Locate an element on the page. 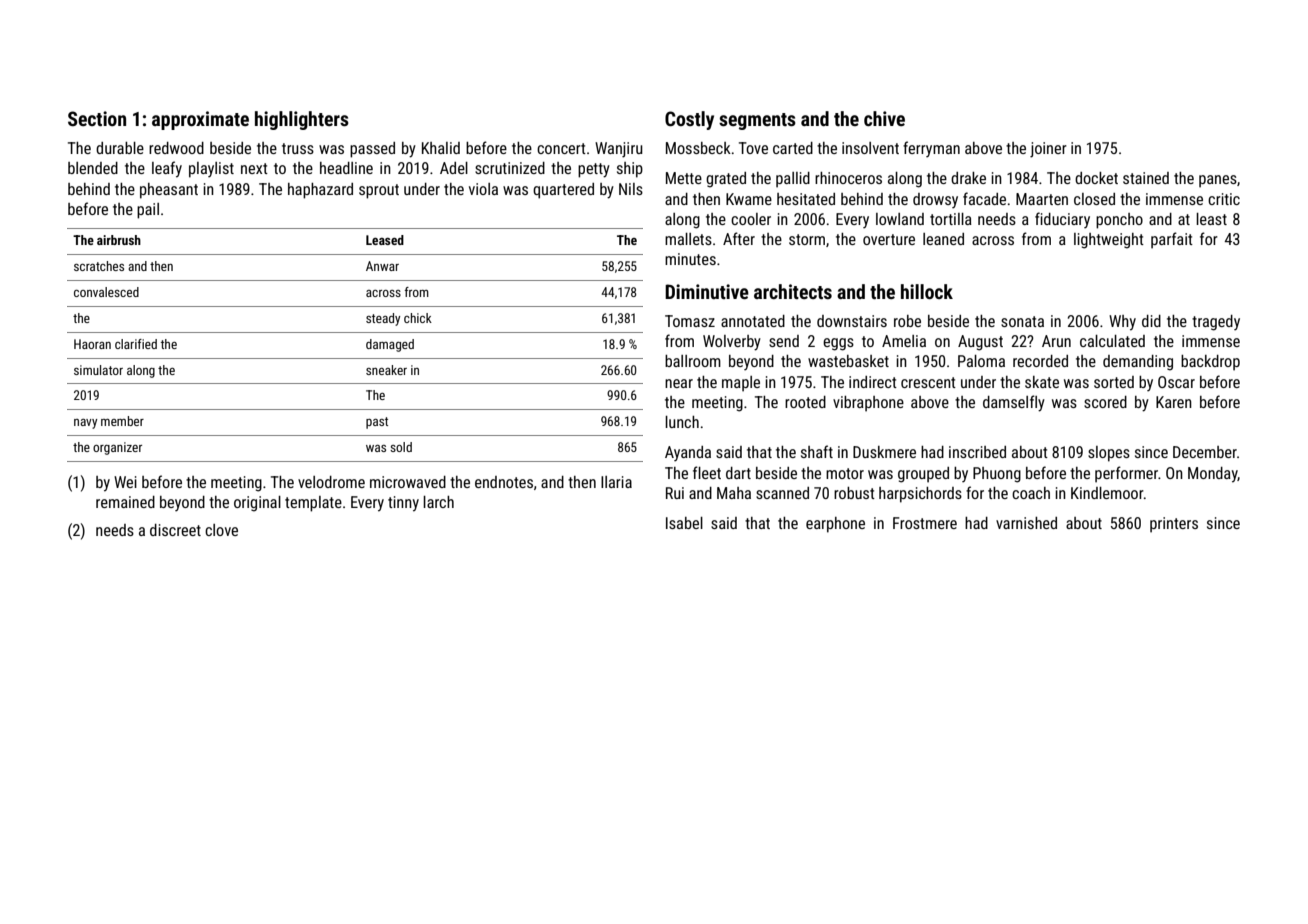  rooted is located at coordinates (805, 402).
